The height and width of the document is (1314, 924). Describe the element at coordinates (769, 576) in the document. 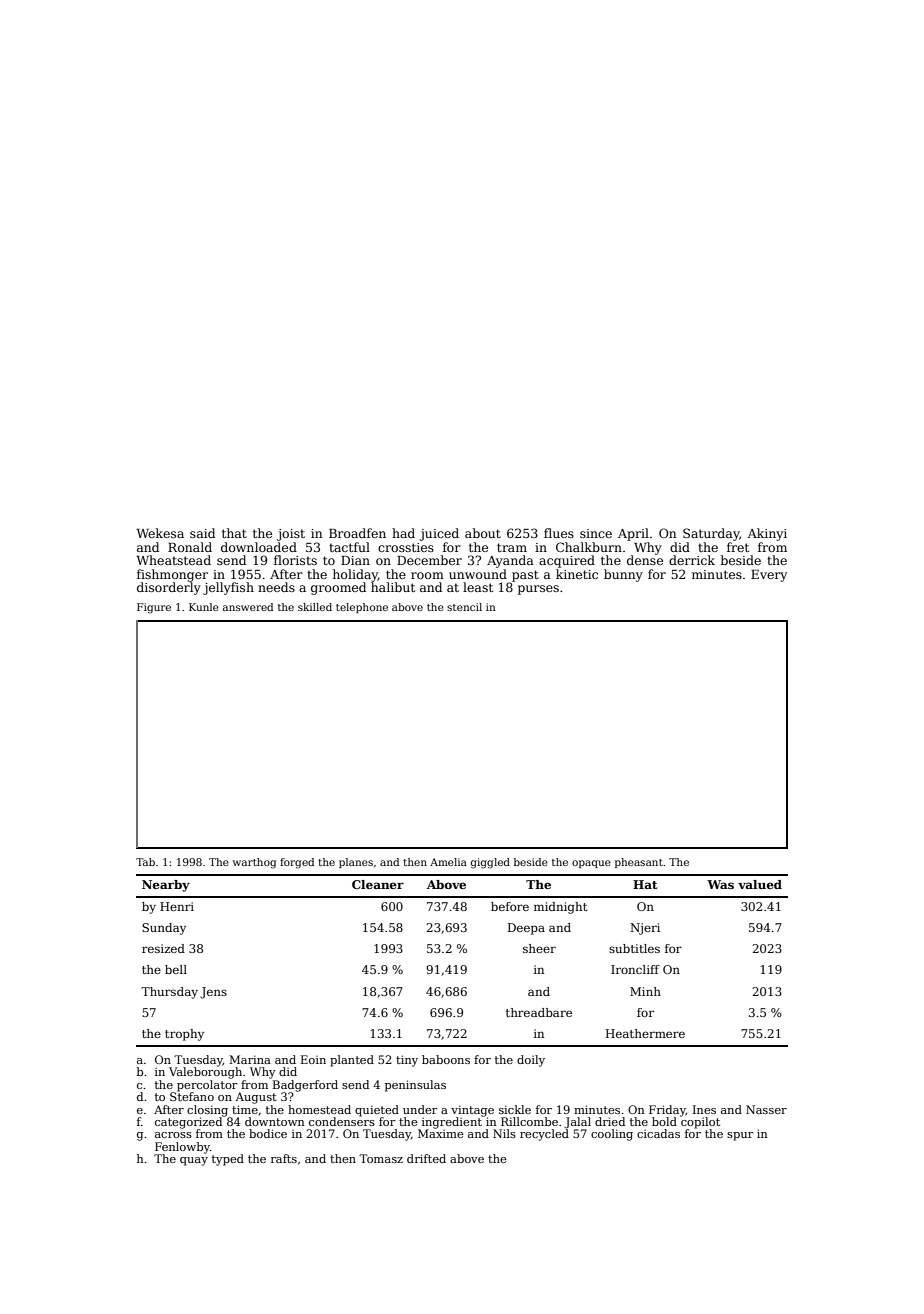

I see `Every` at that location.
